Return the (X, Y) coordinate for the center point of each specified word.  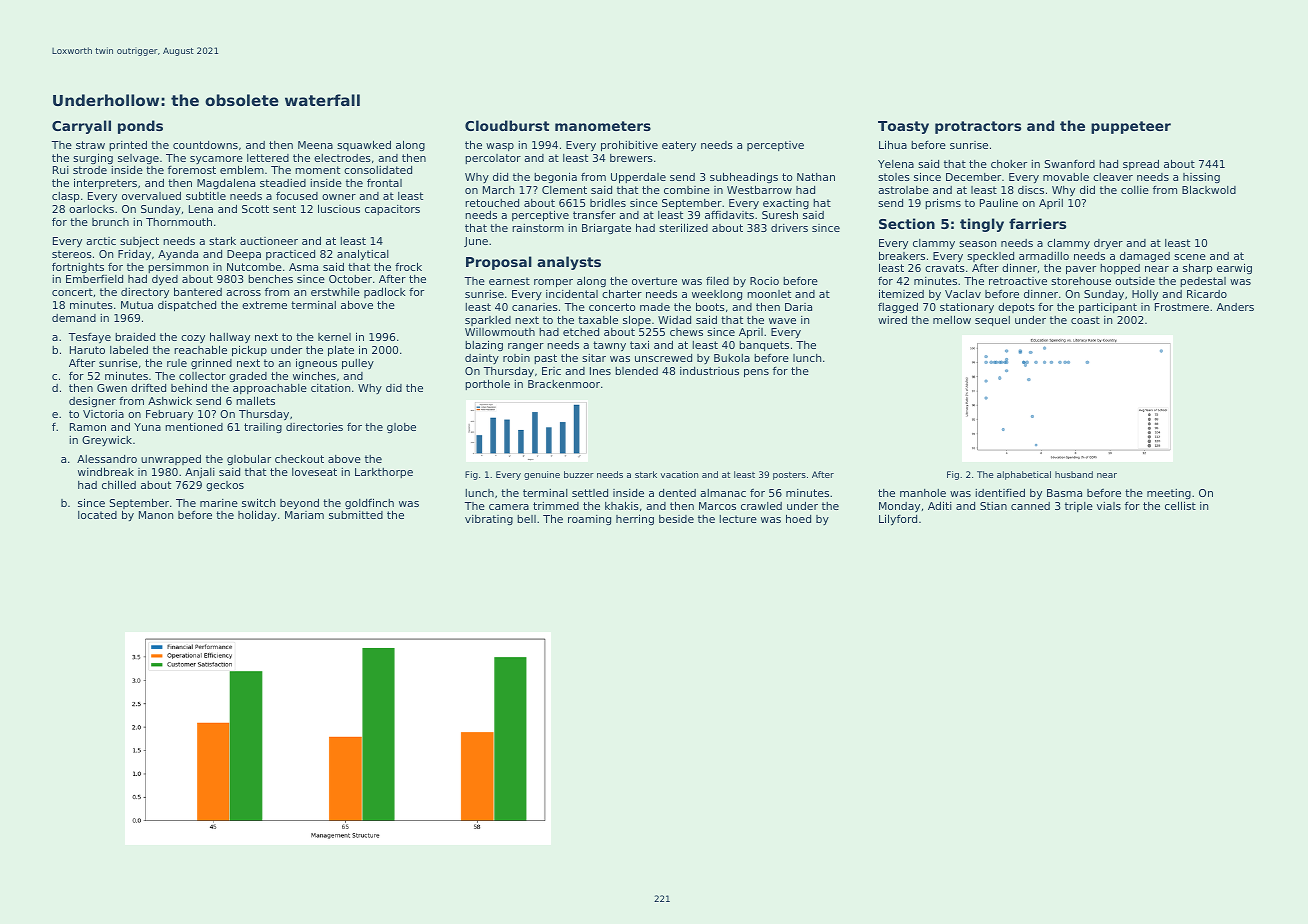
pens (756, 373)
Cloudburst (507, 125)
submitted (356, 515)
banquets (764, 346)
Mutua (137, 305)
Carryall (81, 127)
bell (526, 519)
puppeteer (1131, 127)
